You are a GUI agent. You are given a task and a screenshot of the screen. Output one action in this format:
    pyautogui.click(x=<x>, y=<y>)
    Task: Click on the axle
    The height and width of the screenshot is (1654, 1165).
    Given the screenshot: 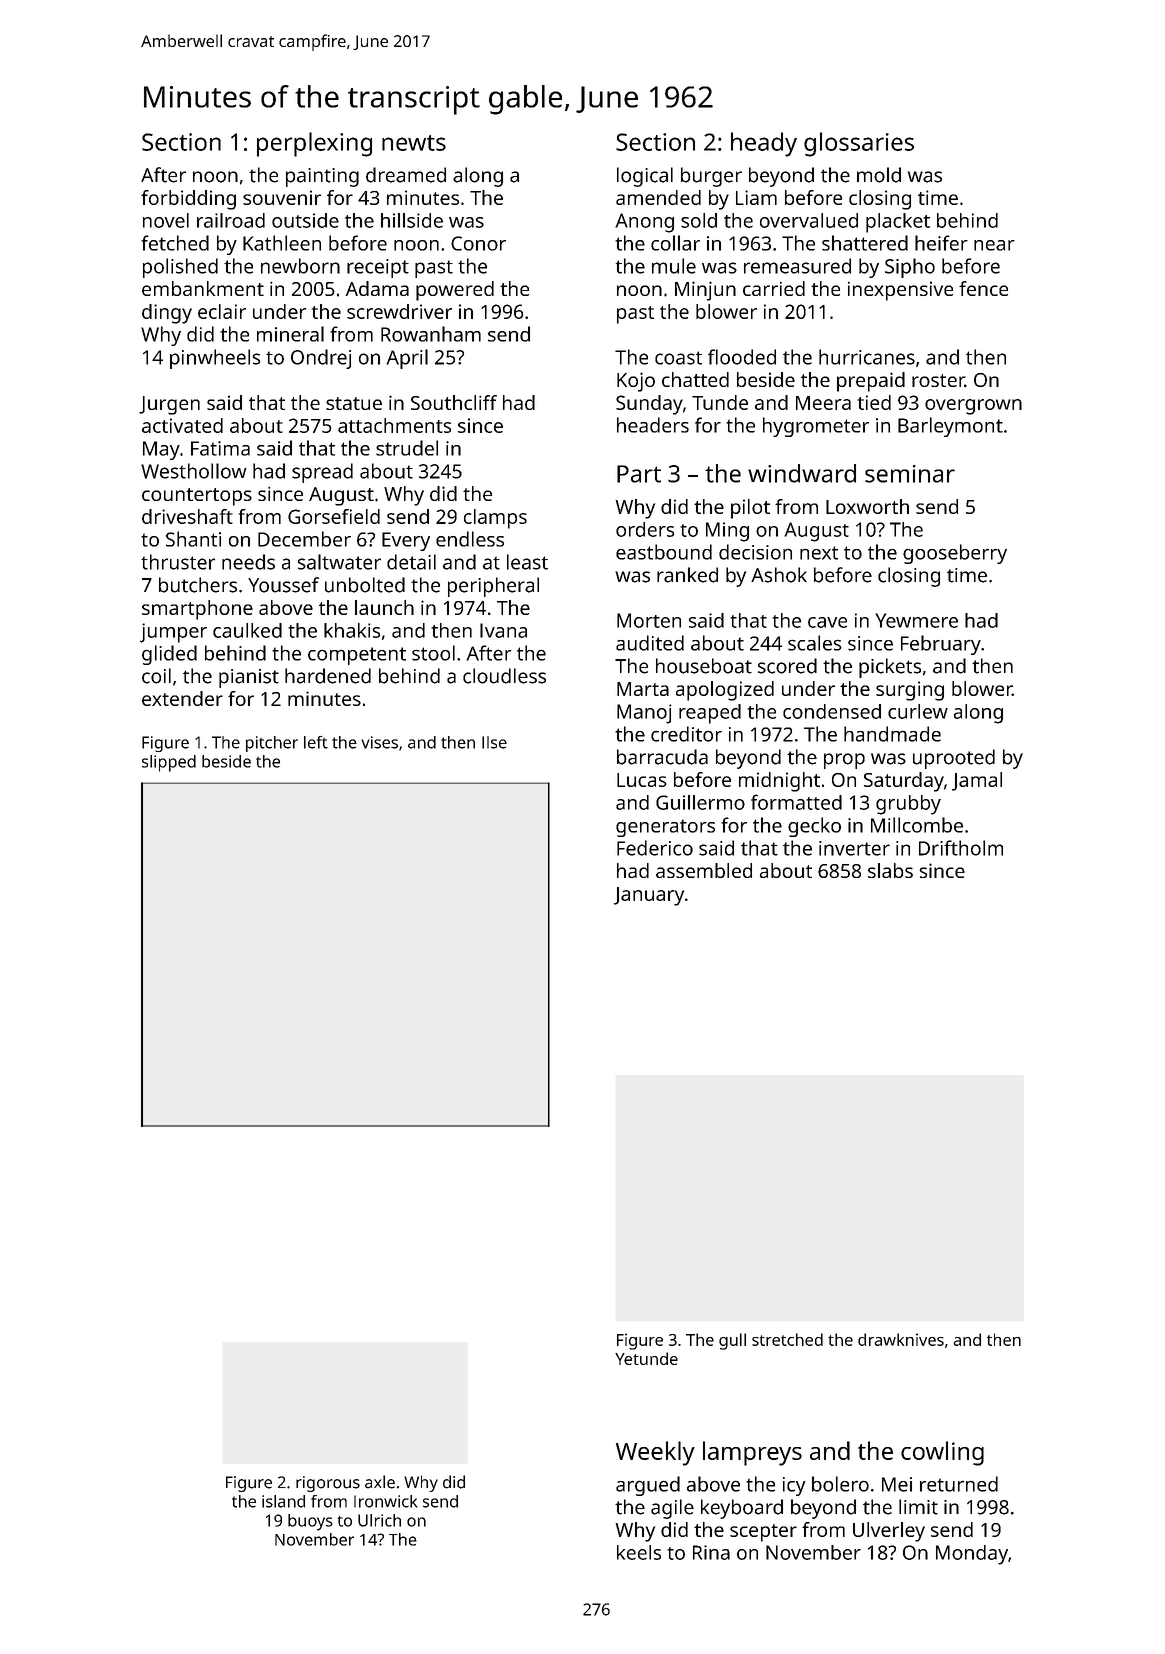 What is the action you would take?
    pyautogui.click(x=380, y=1482)
